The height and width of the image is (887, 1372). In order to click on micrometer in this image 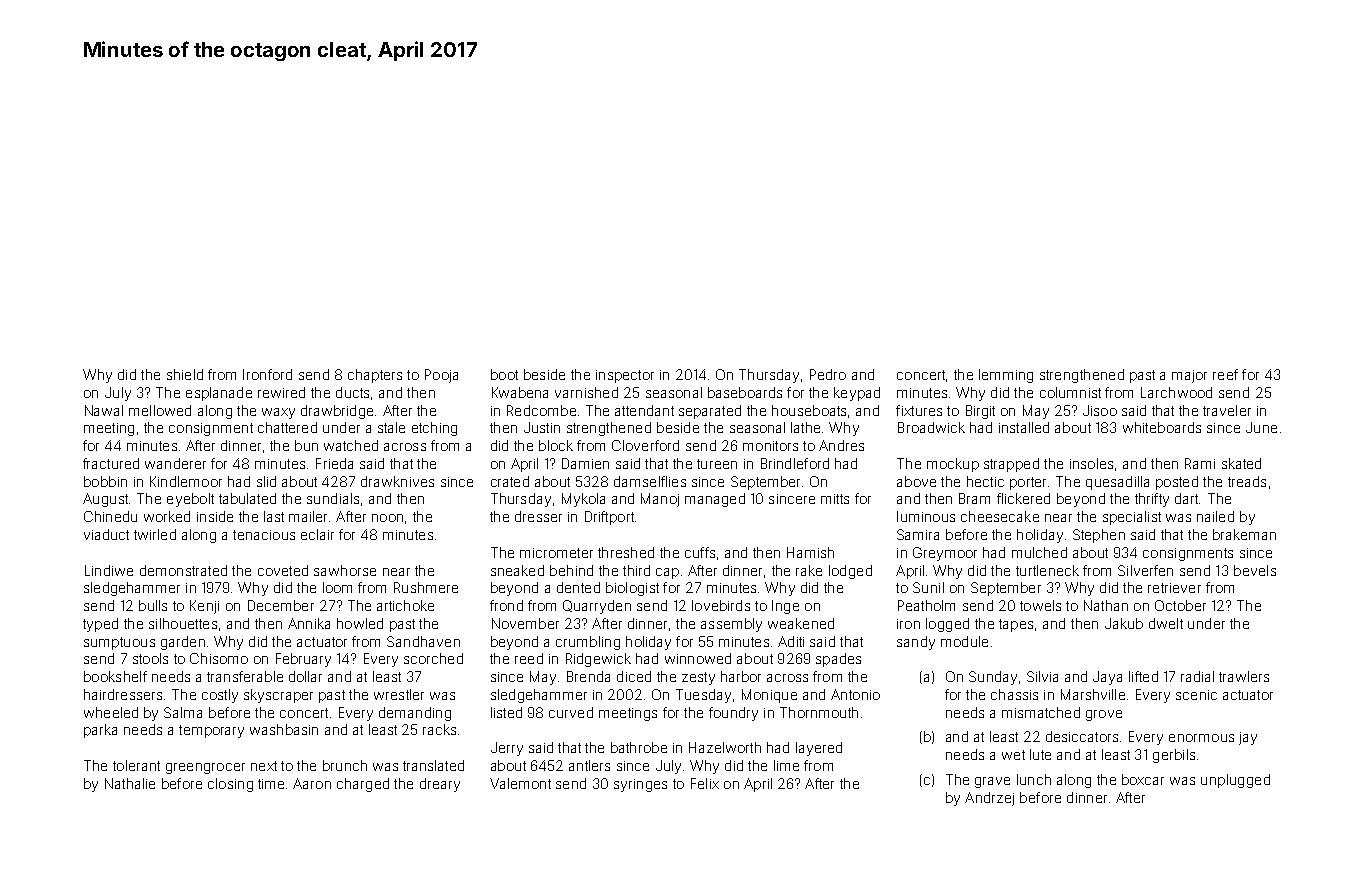, I will do `click(556, 553)`.
